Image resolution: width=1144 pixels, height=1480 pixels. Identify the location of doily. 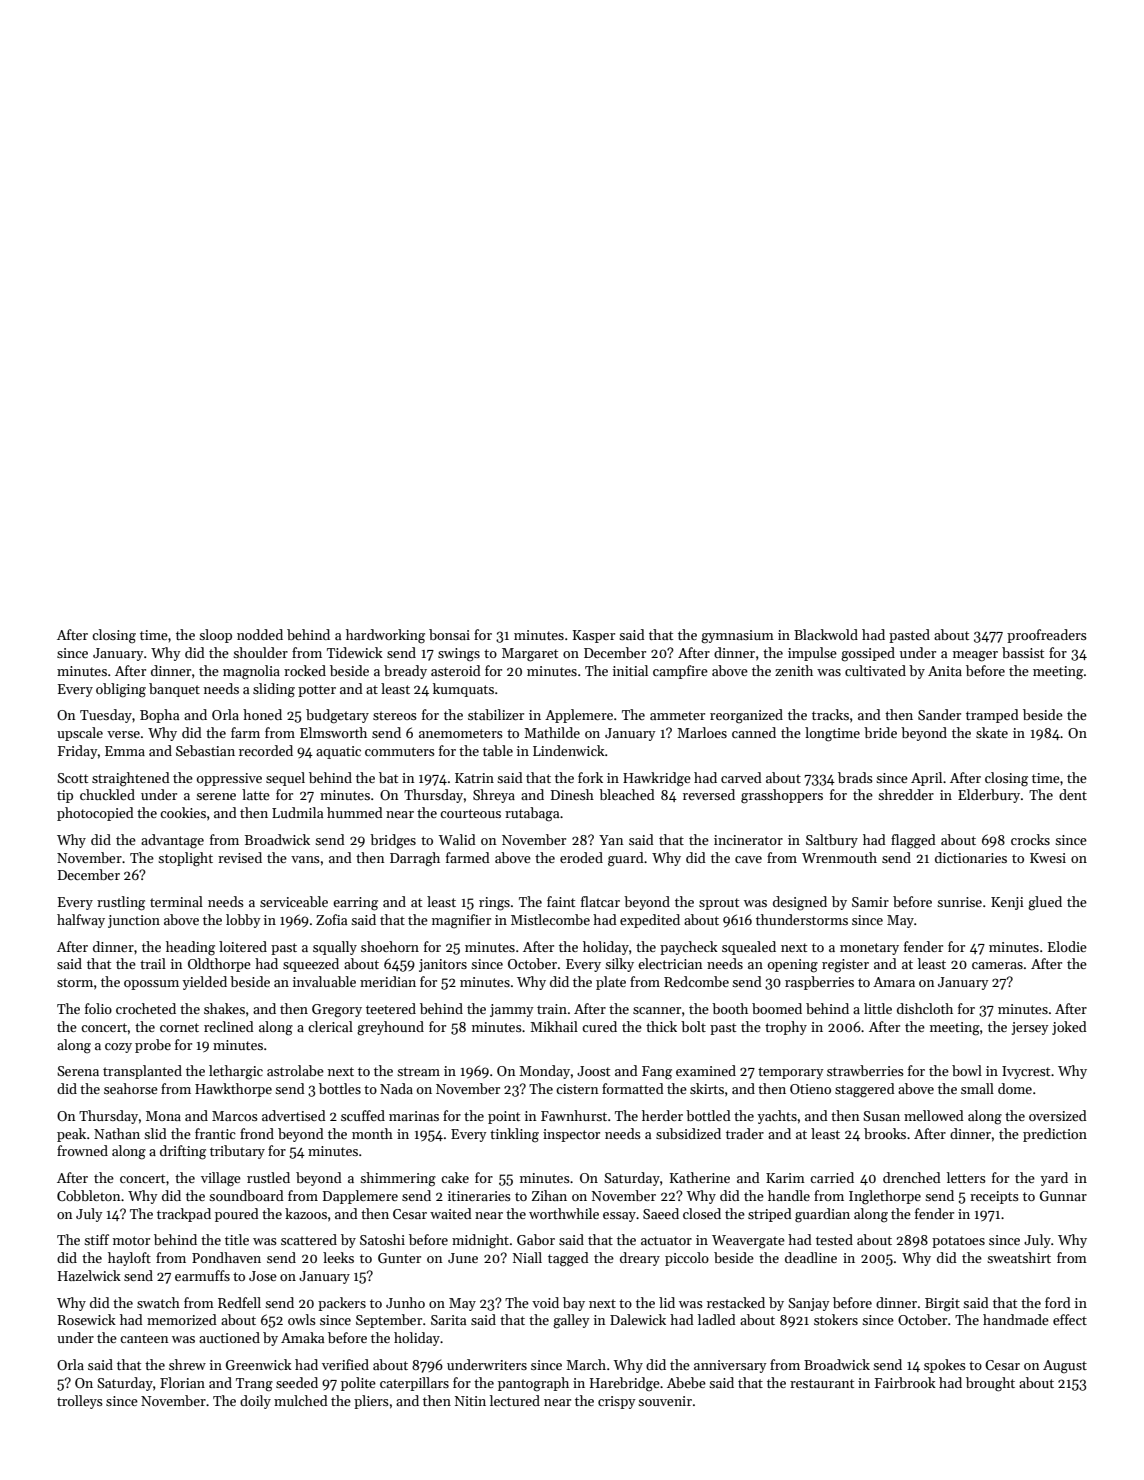
(255, 1402).
